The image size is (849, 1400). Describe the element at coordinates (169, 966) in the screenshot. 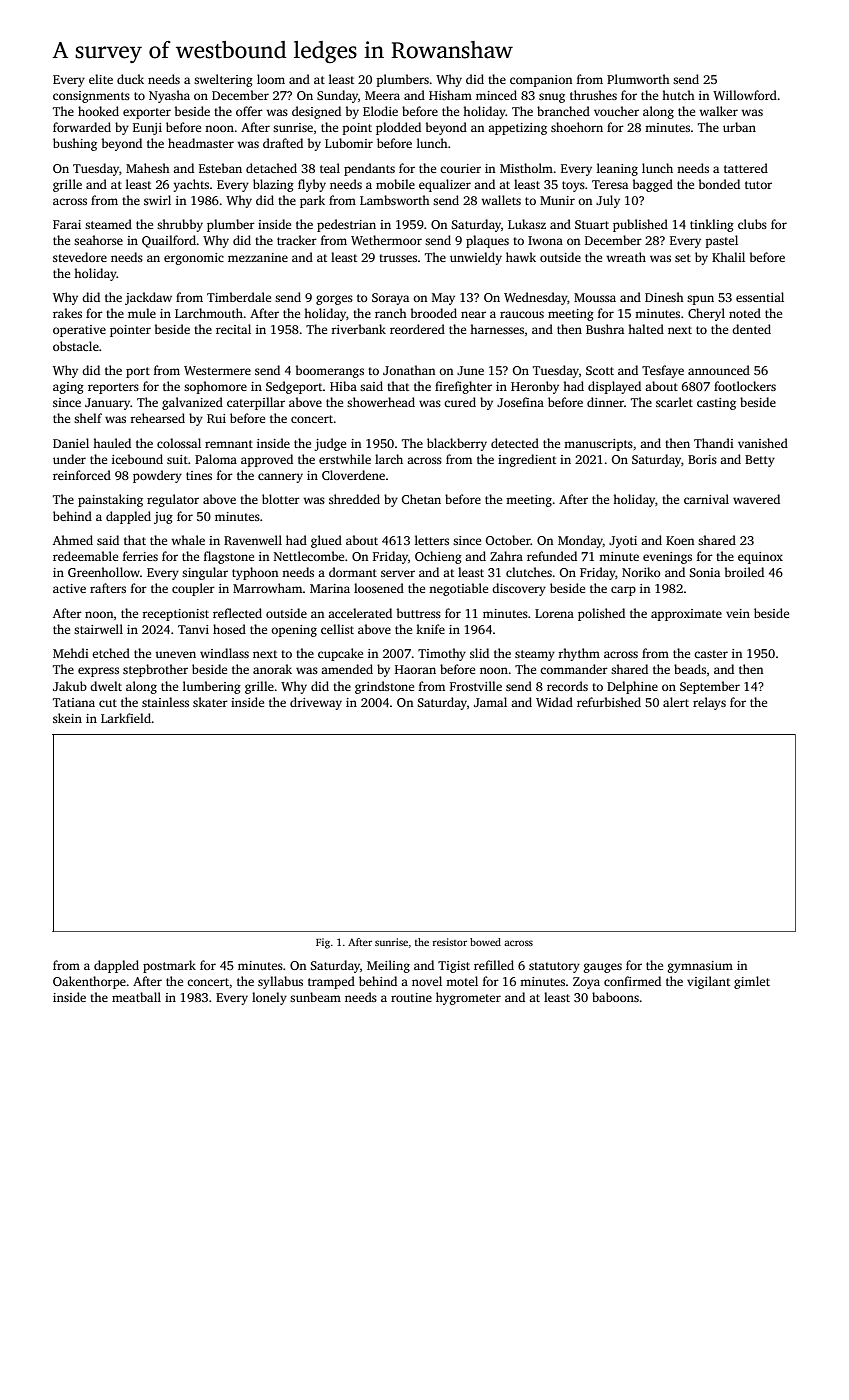

I see `postmark` at that location.
